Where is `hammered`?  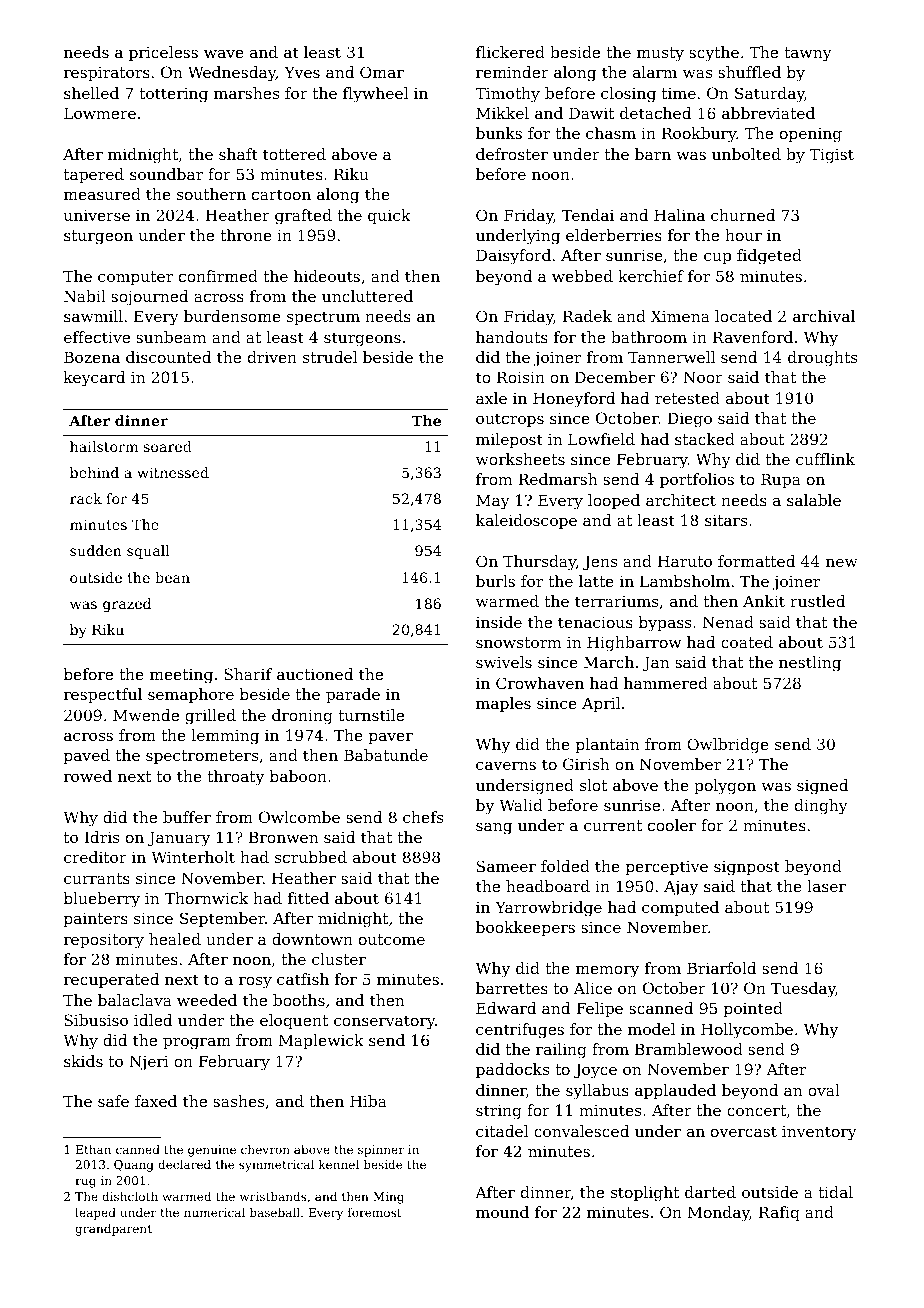
hammered is located at coordinates (666, 683).
